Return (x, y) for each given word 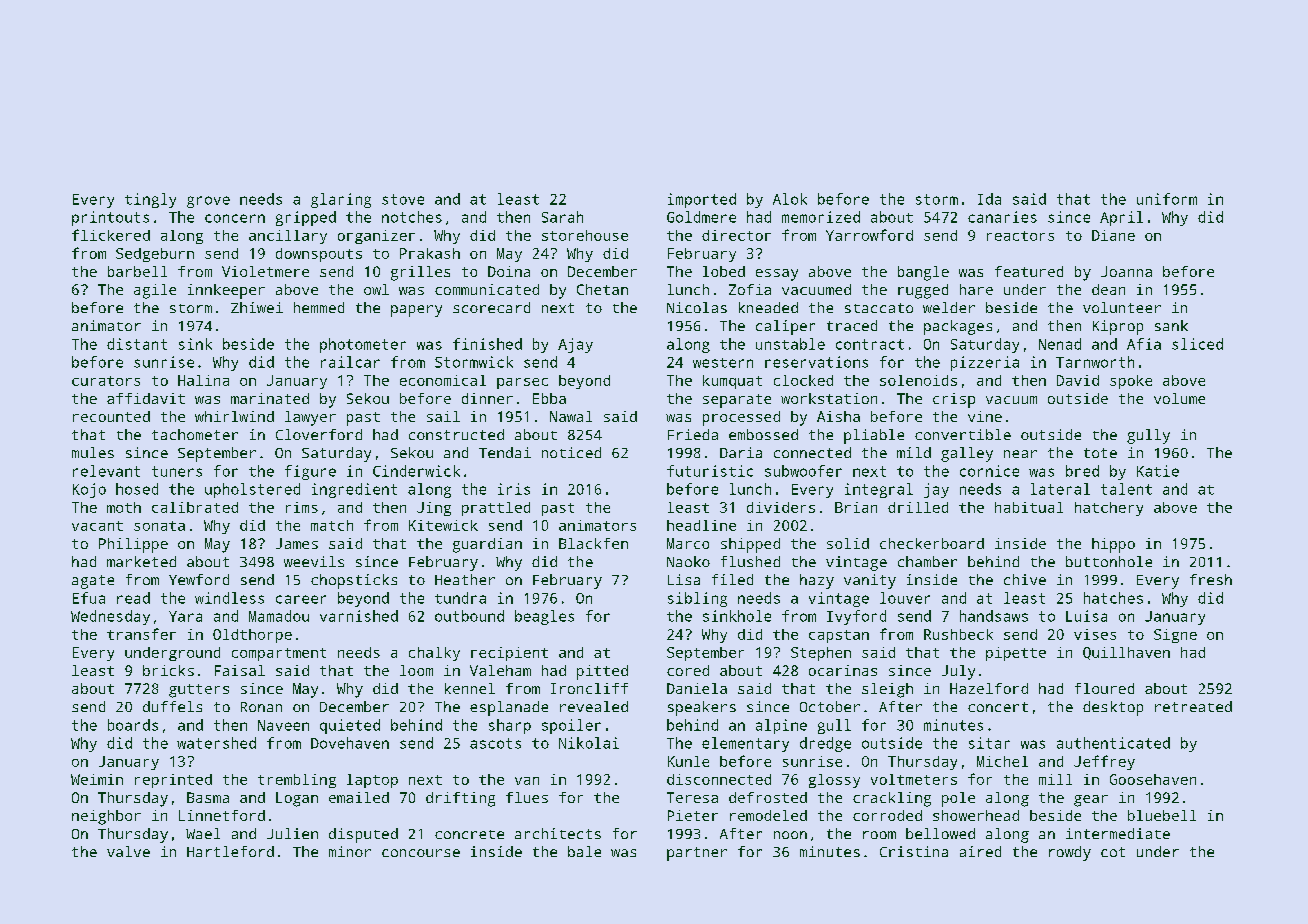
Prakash (430, 253)
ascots (495, 743)
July (958, 672)
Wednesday (110, 617)
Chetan (602, 289)
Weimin (97, 779)
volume (1179, 398)
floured (1104, 688)
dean (1108, 289)
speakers (702, 708)
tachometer (195, 434)
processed (741, 418)
